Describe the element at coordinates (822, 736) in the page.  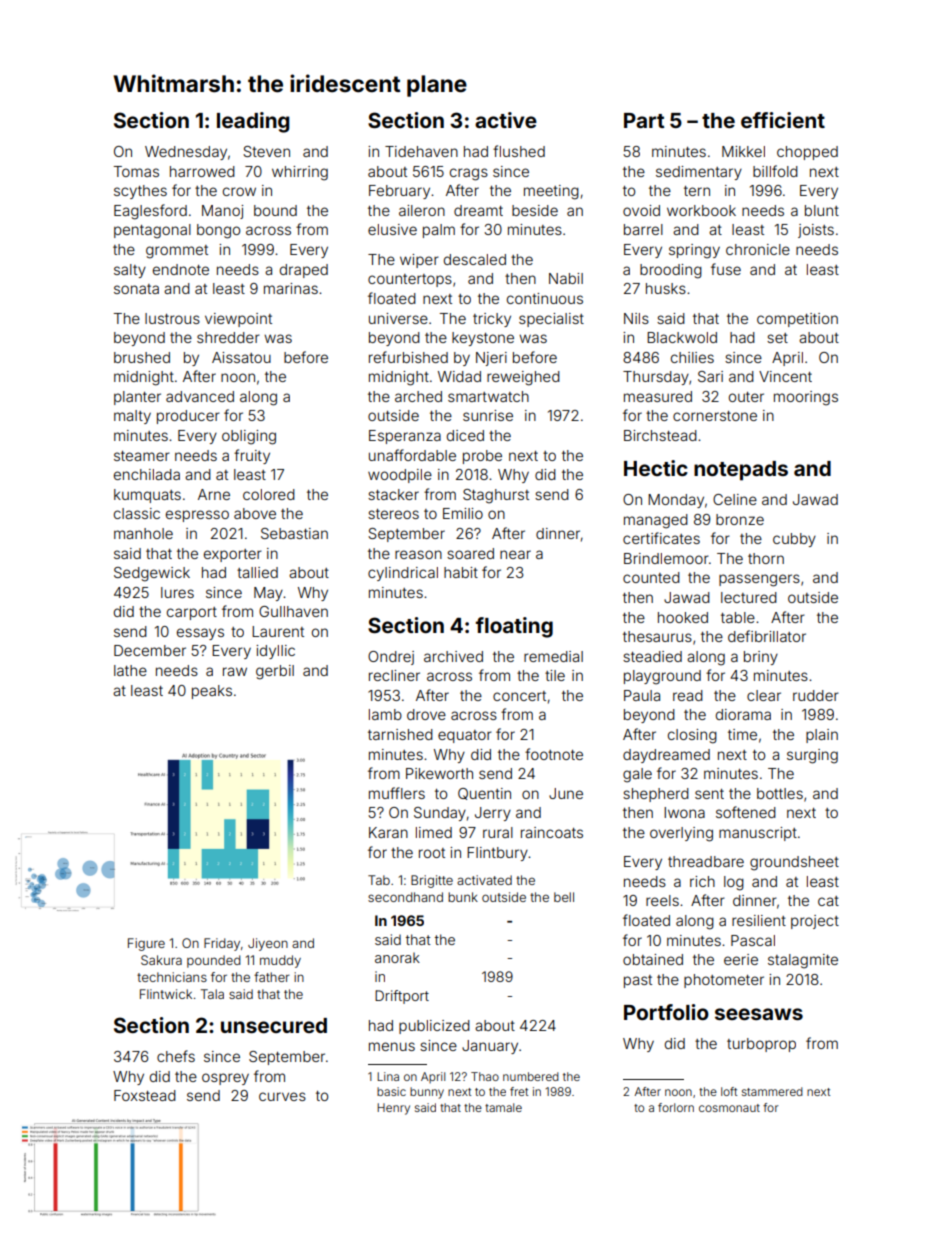
I see `plain` at that location.
